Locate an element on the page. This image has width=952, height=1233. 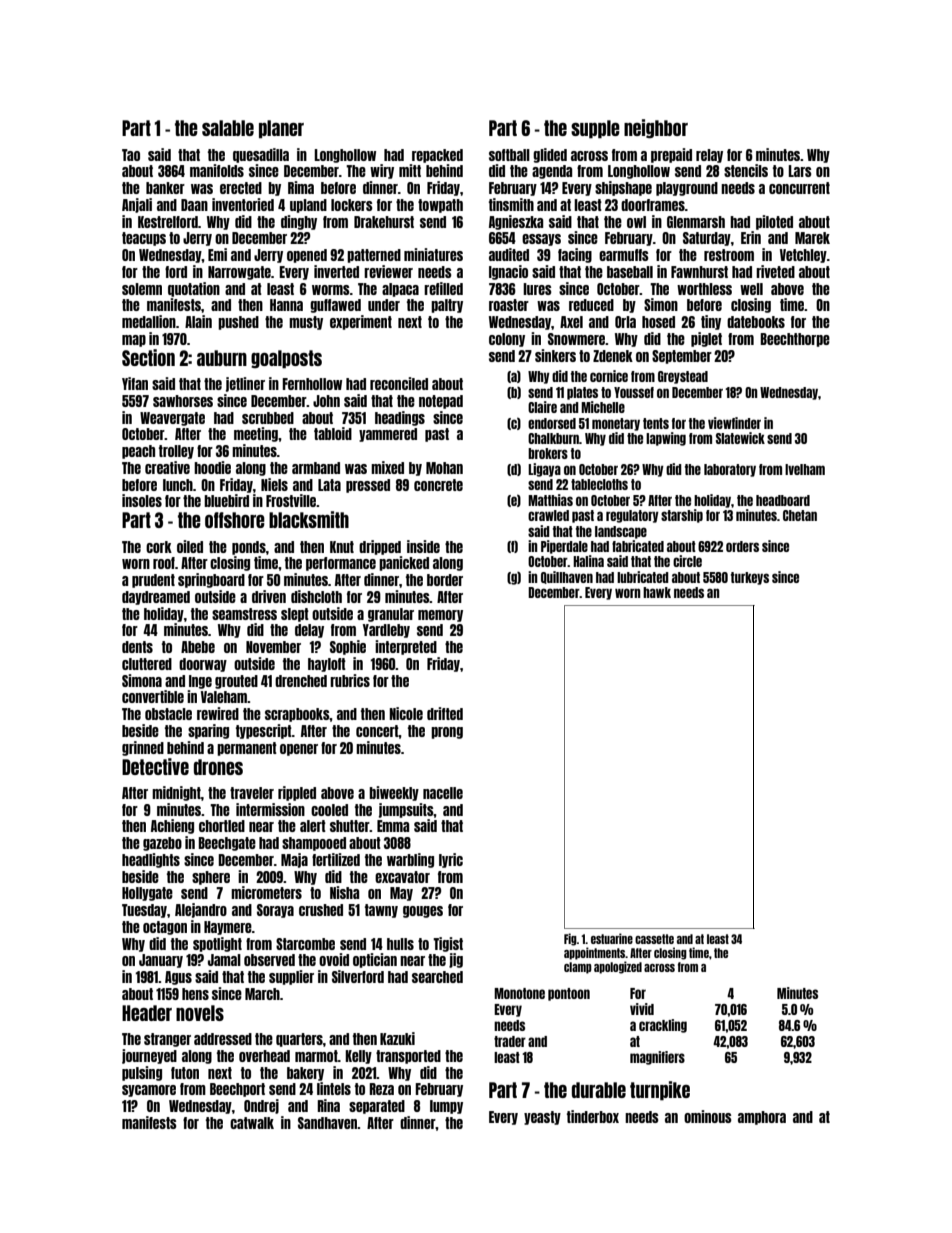
Axel is located at coordinates (571, 322).
